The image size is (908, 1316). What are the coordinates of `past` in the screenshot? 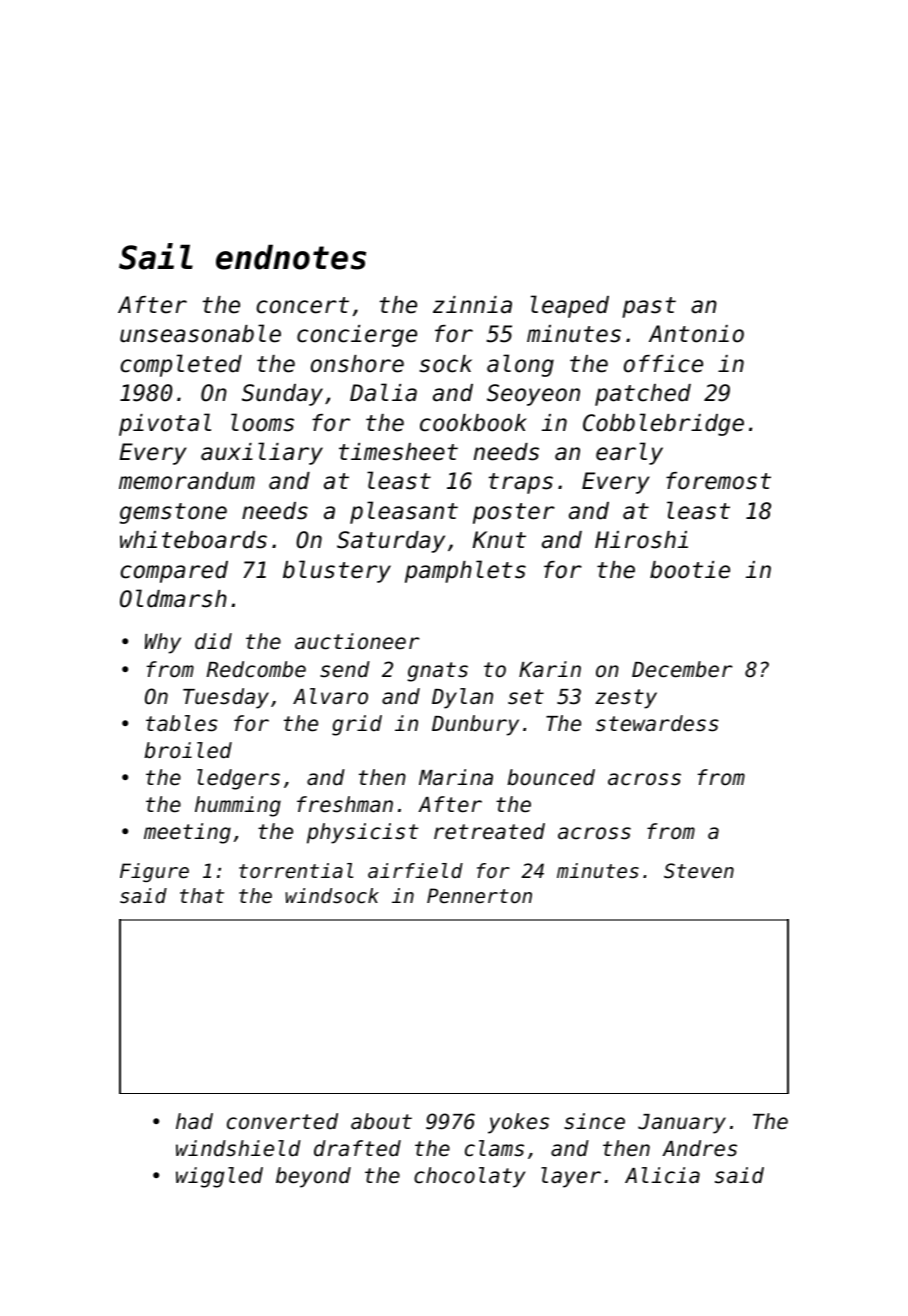 It's located at (649, 307).
